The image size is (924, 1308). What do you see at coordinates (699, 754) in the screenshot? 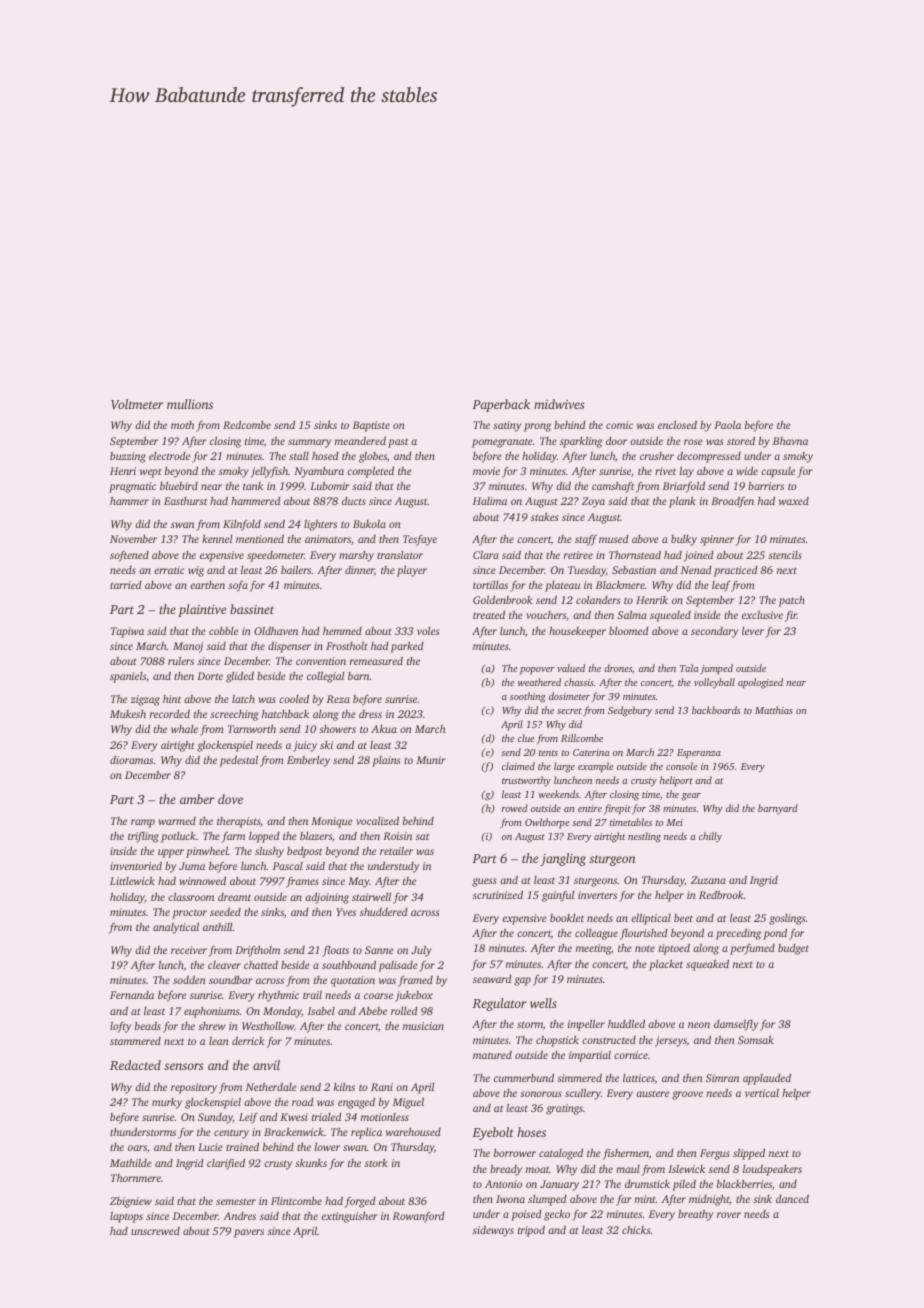
I see `Esperanza` at bounding box center [699, 754].
